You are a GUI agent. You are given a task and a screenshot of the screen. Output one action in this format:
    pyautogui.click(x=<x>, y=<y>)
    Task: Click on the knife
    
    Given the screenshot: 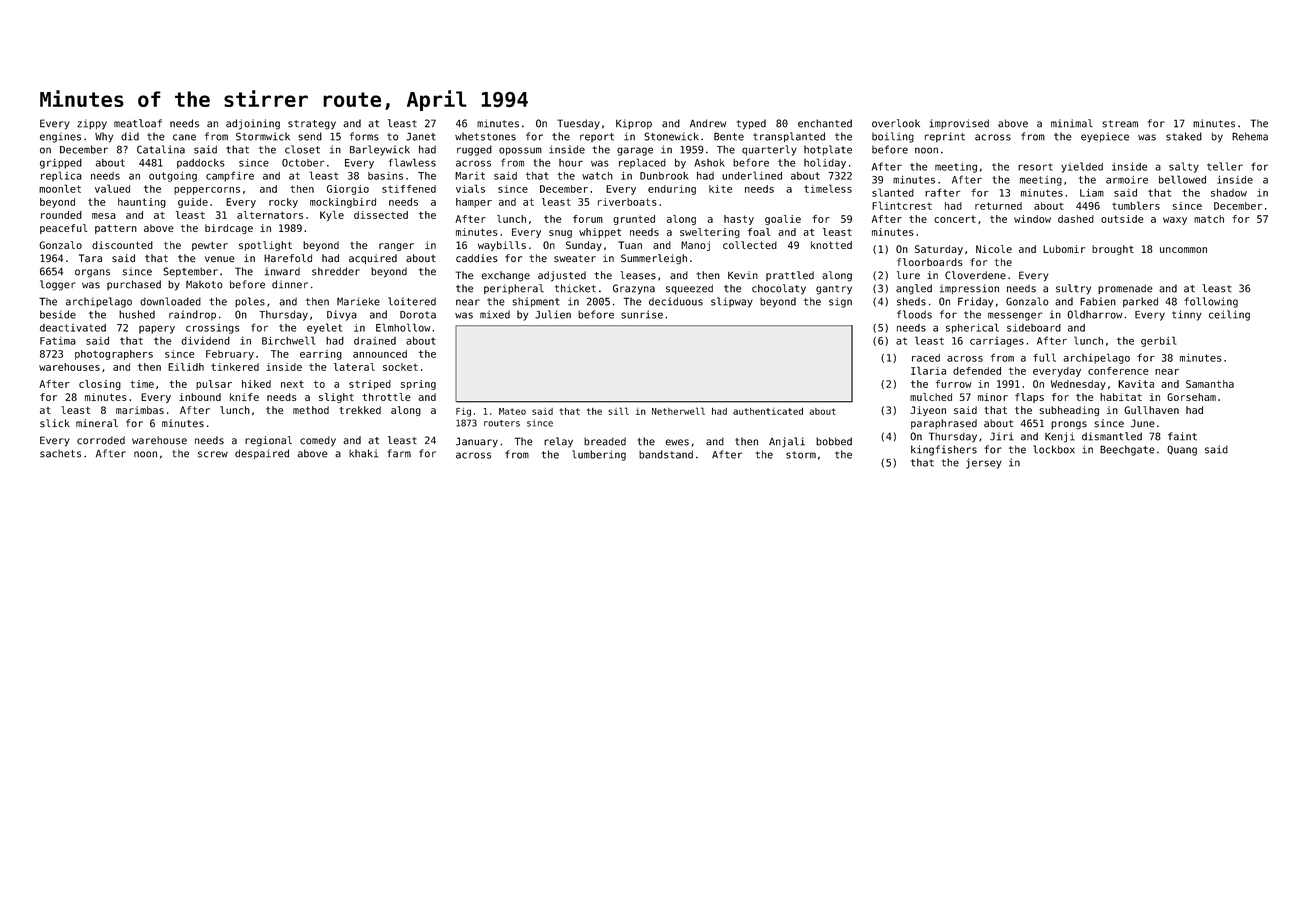 What is the action you would take?
    pyautogui.click(x=244, y=397)
